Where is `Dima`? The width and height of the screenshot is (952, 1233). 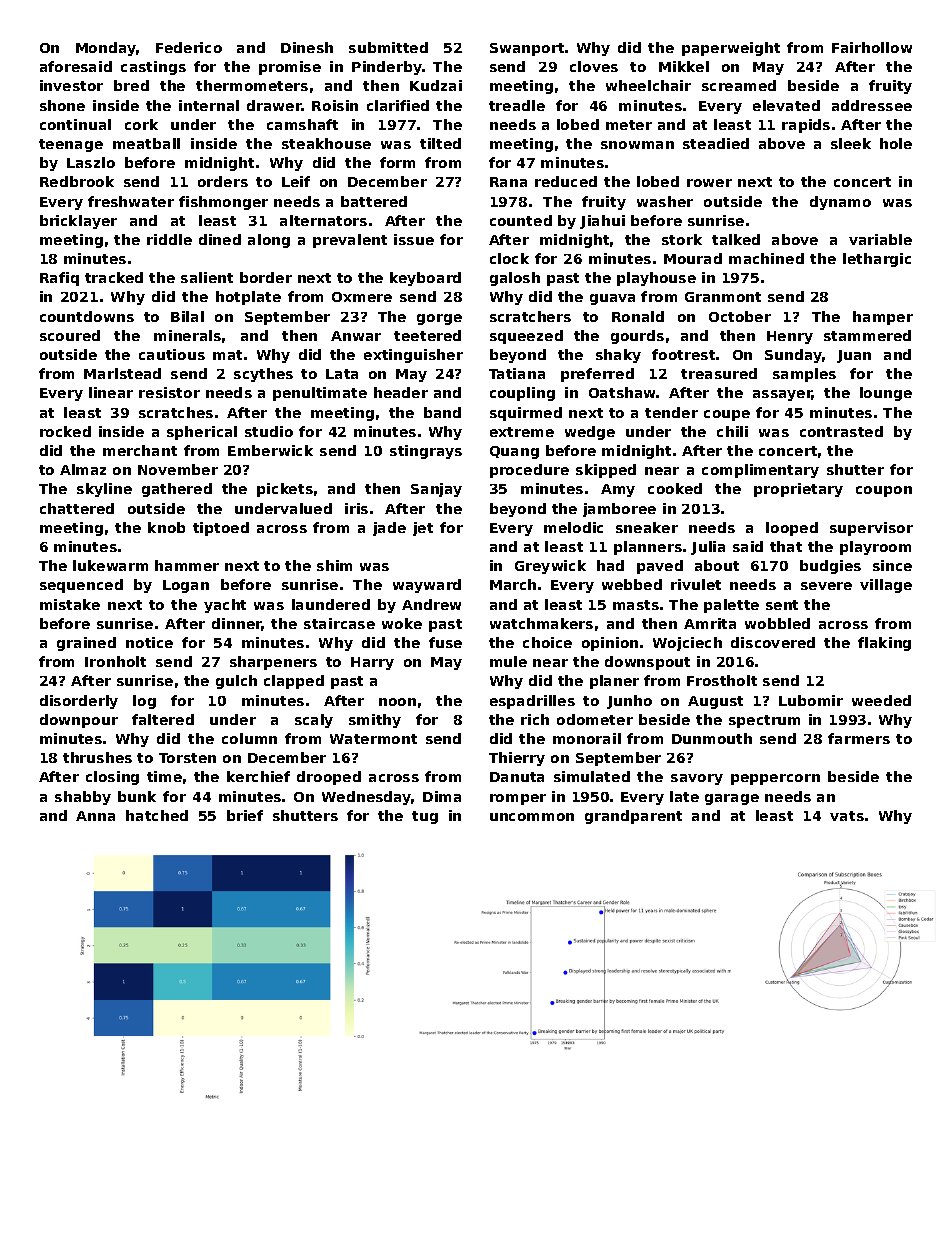 Dima is located at coordinates (442, 796).
